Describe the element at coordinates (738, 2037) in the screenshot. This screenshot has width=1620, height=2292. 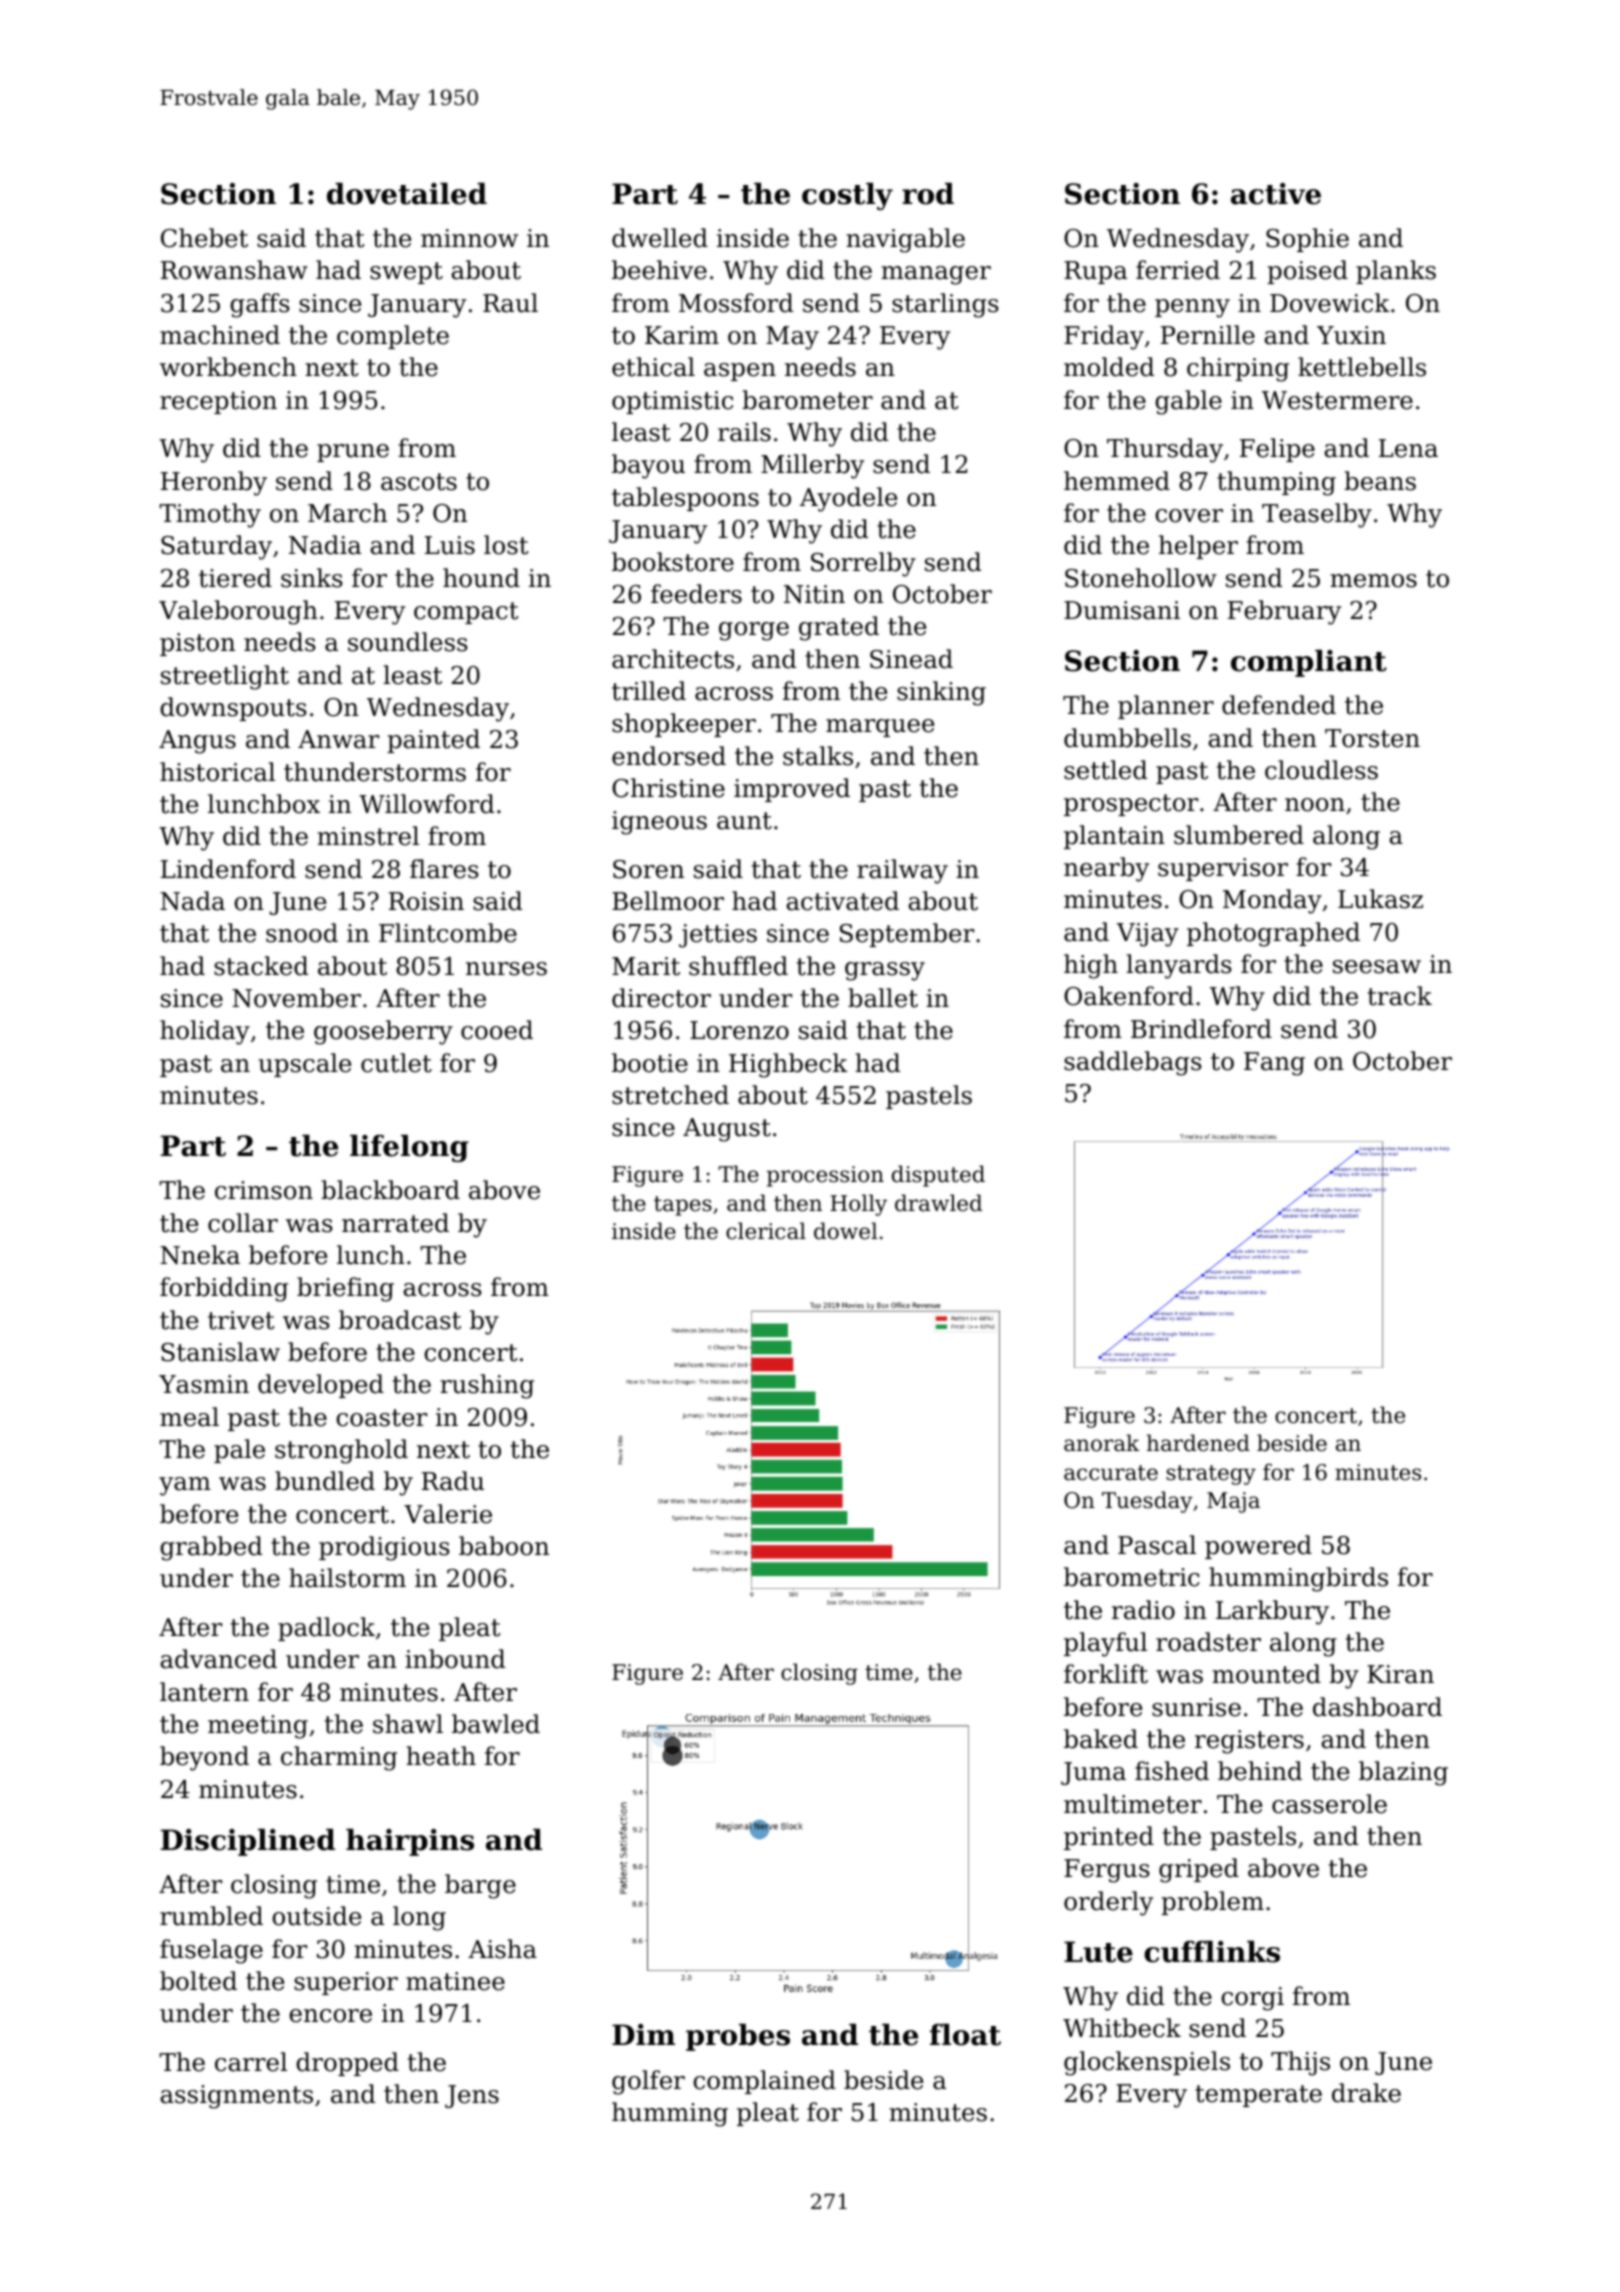
I see `probes` at that location.
